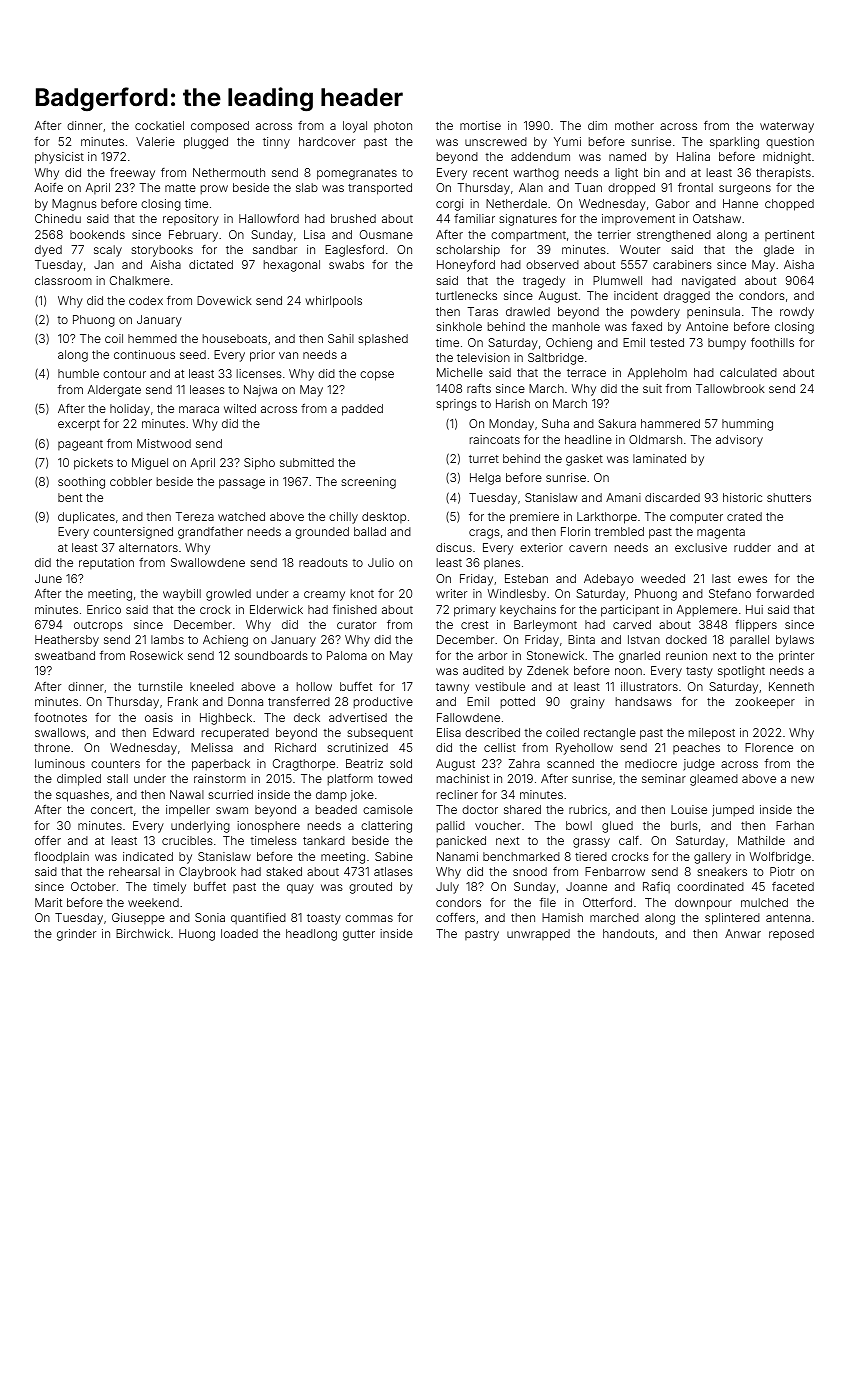  I want to click on tinny, so click(276, 143).
